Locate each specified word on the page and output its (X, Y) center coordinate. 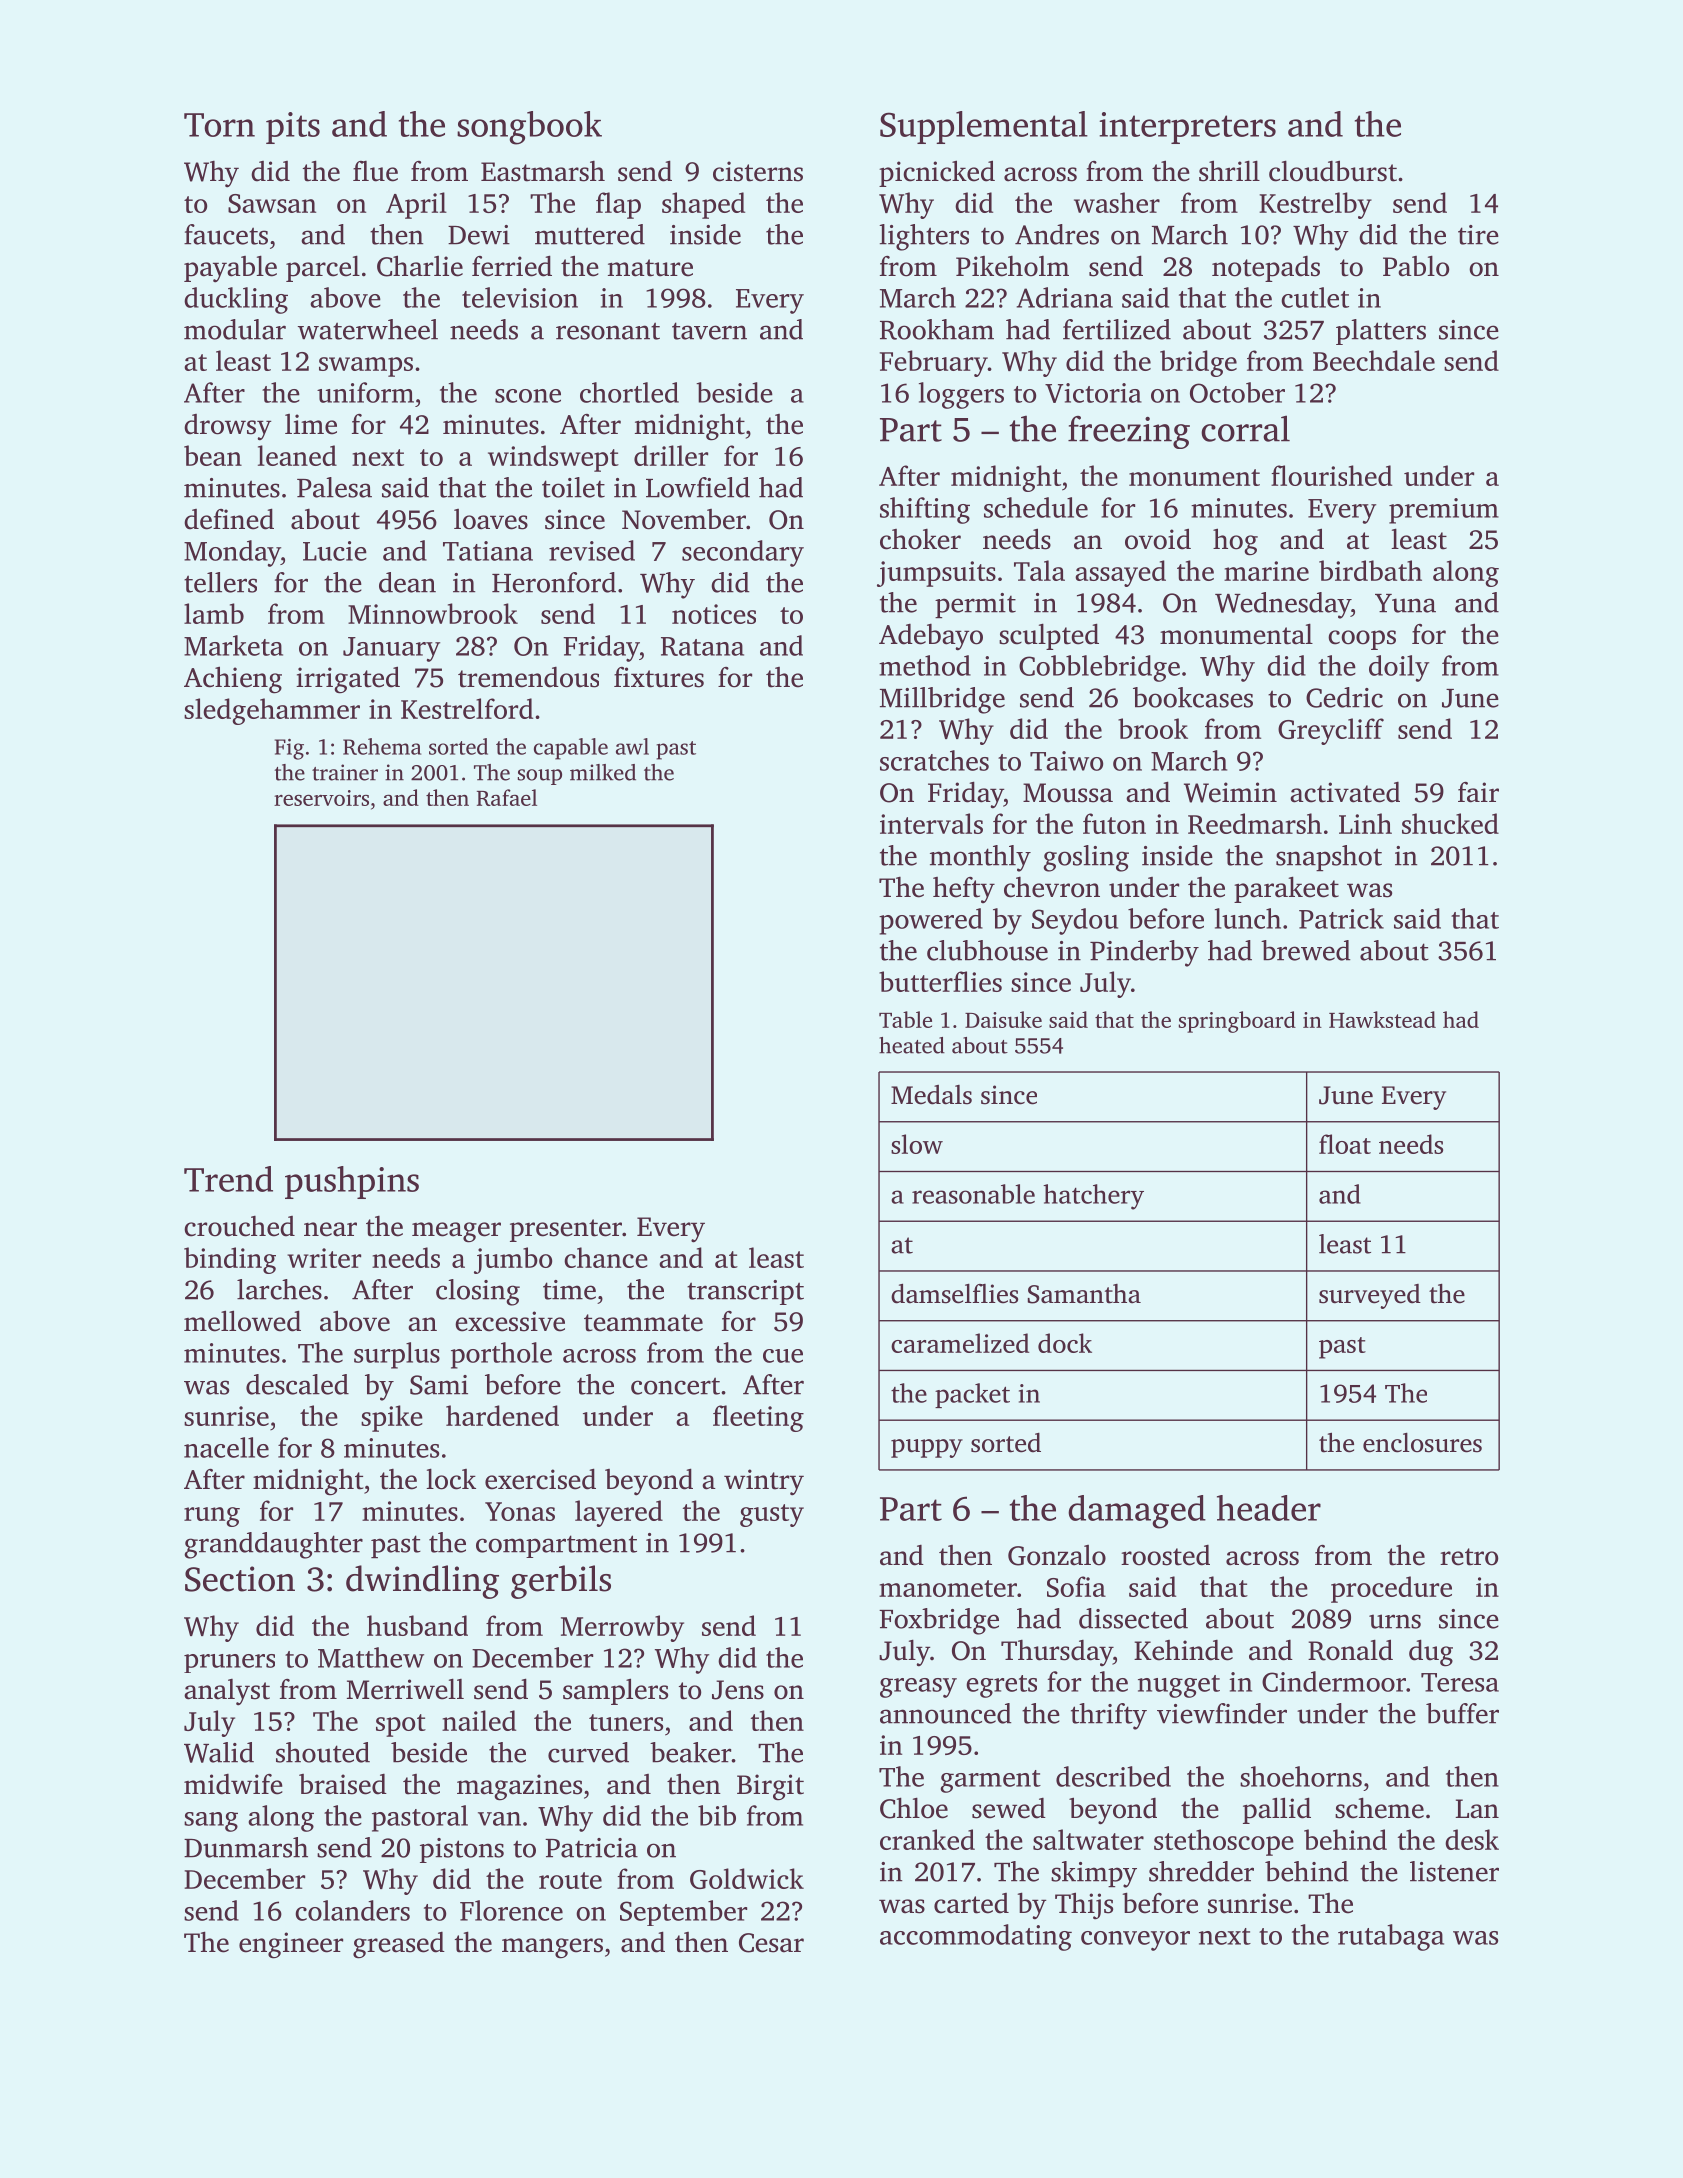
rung (212, 1517)
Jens (738, 1690)
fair (1478, 792)
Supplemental (984, 127)
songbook (529, 128)
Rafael (507, 797)
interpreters (1187, 128)
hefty (964, 890)
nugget (1179, 1686)
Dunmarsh (246, 1847)
